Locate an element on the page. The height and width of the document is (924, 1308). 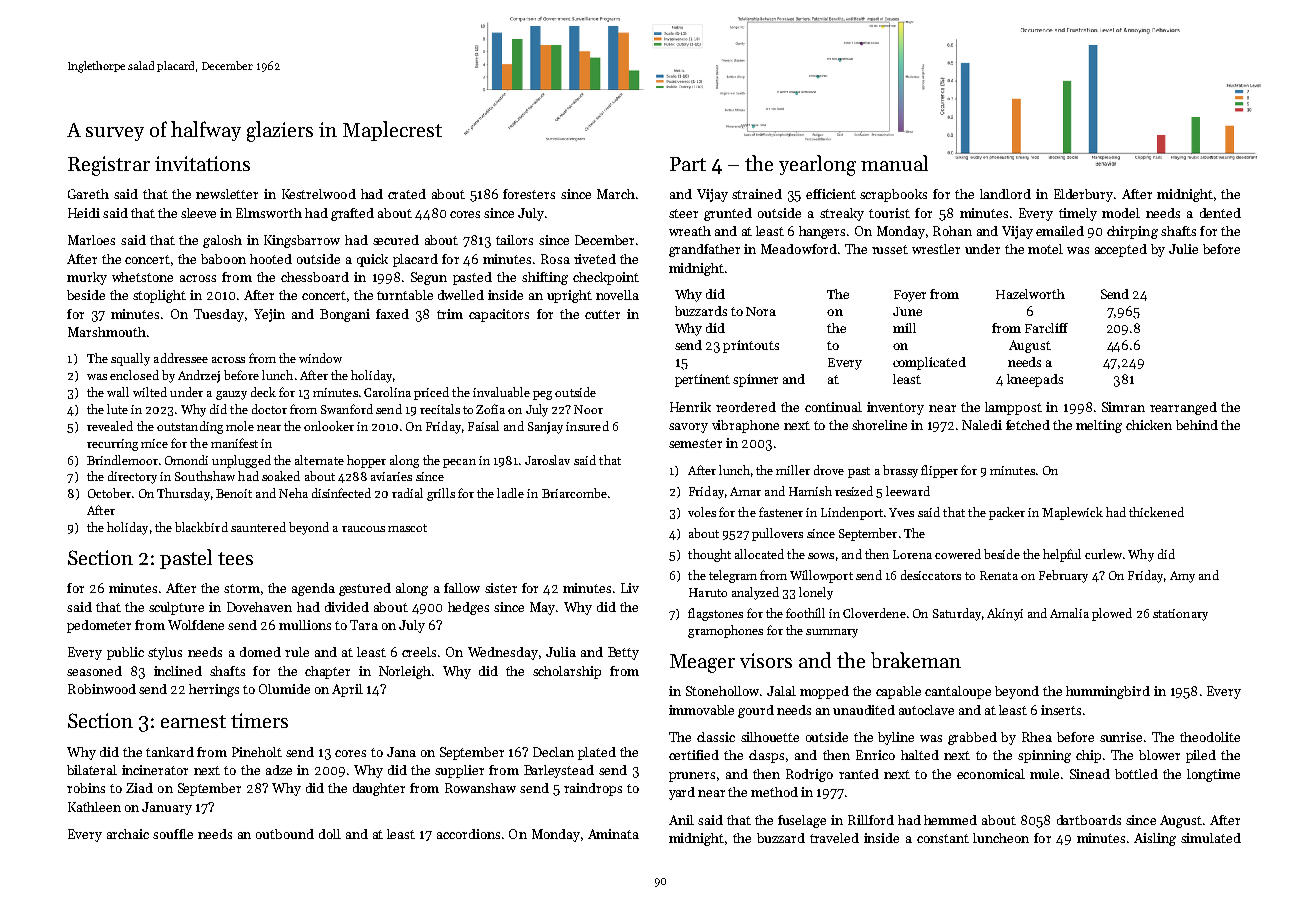
Amy is located at coordinates (1182, 577).
